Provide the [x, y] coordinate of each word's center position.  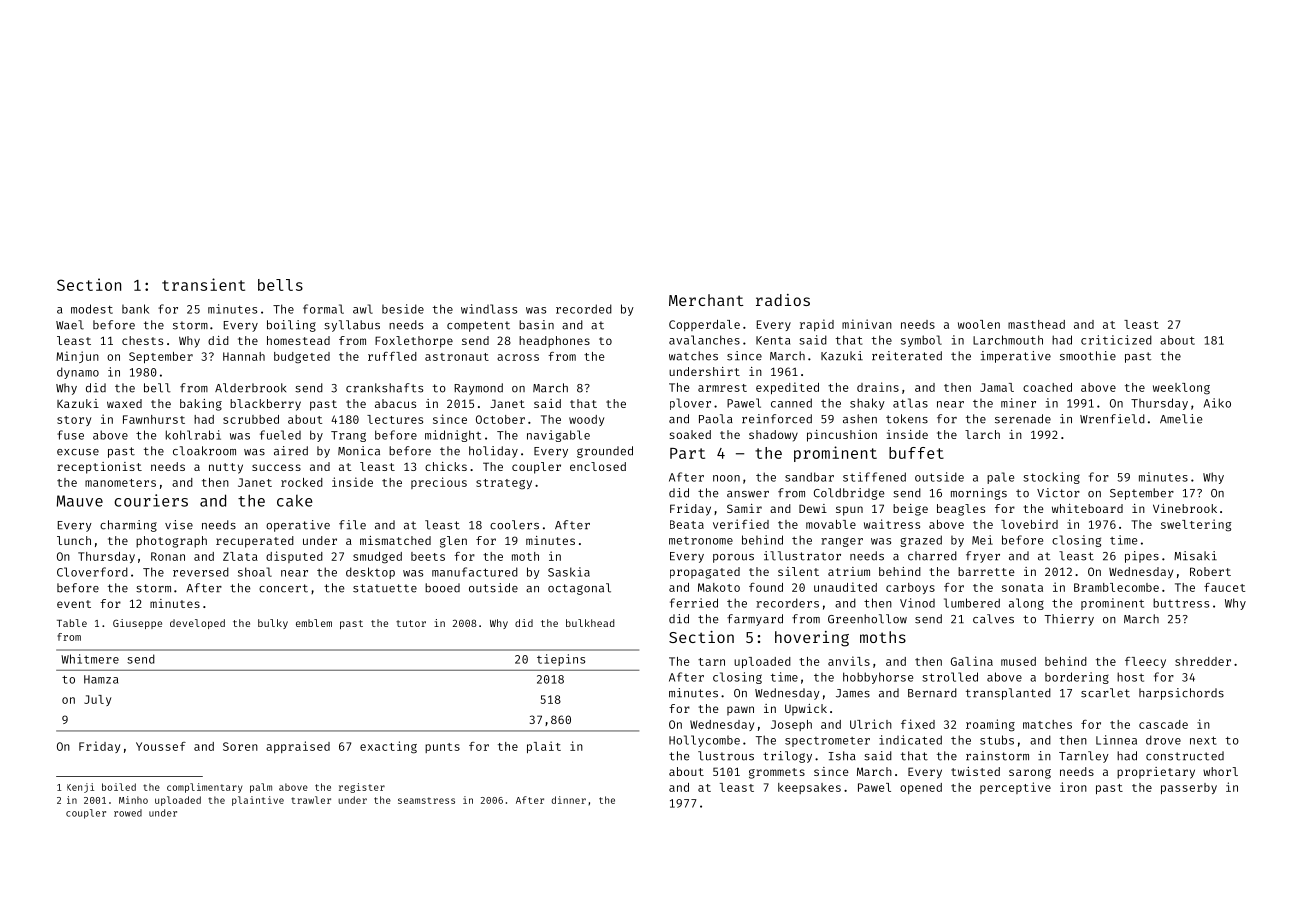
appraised [298, 747]
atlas [910, 403]
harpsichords [1181, 694]
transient [203, 284]
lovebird [1029, 524]
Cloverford [92, 572]
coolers [514, 525]
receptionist [99, 468]
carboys [910, 588]
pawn [740, 711]
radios [783, 300]
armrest [722, 388]
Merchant [706, 300]
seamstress [426, 800]
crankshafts [384, 388]
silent [798, 571]
